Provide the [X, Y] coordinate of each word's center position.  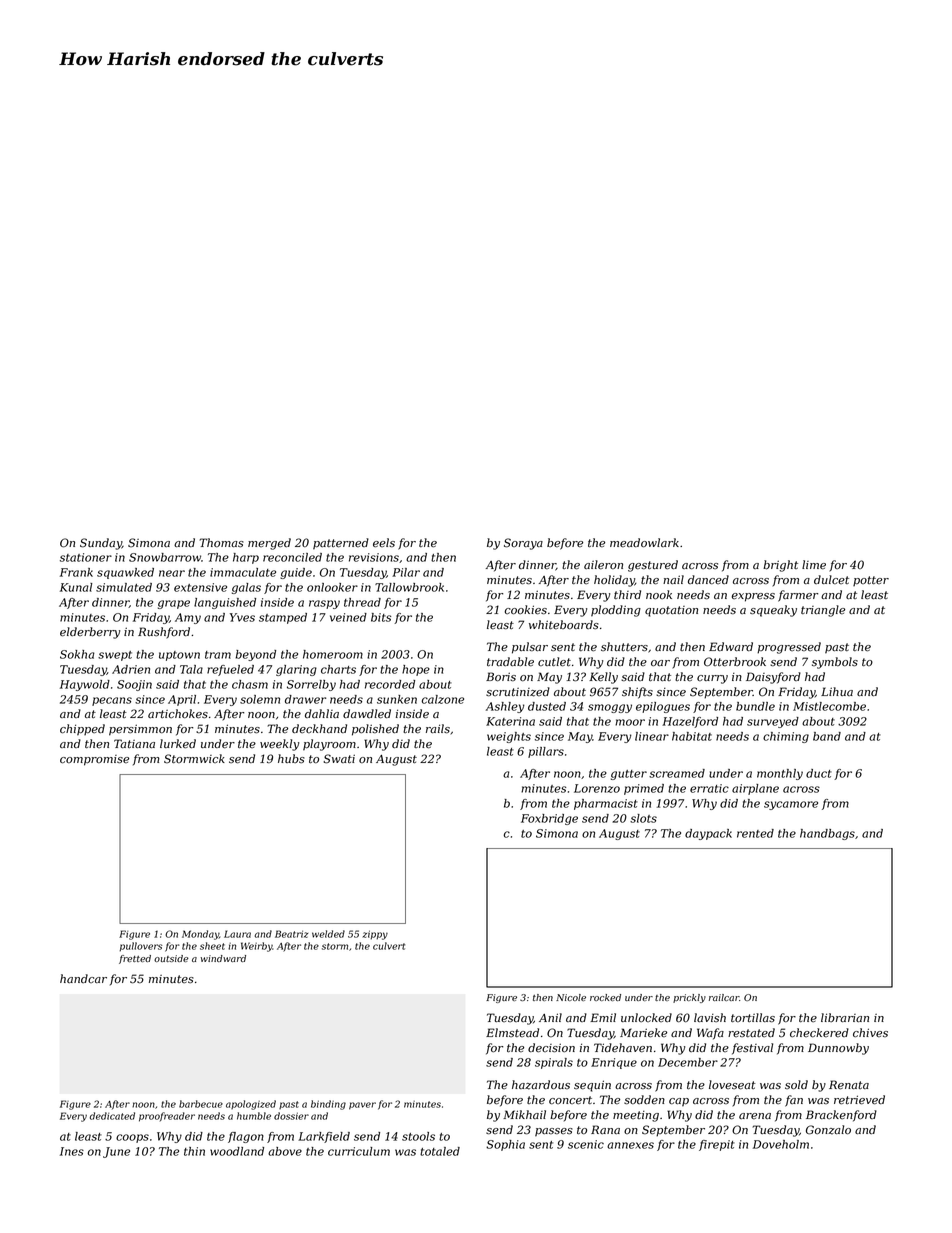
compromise [94, 760]
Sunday [101, 544]
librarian [845, 1018]
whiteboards [564, 625]
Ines [72, 1151]
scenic [586, 1144]
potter [871, 581]
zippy [375, 935]
